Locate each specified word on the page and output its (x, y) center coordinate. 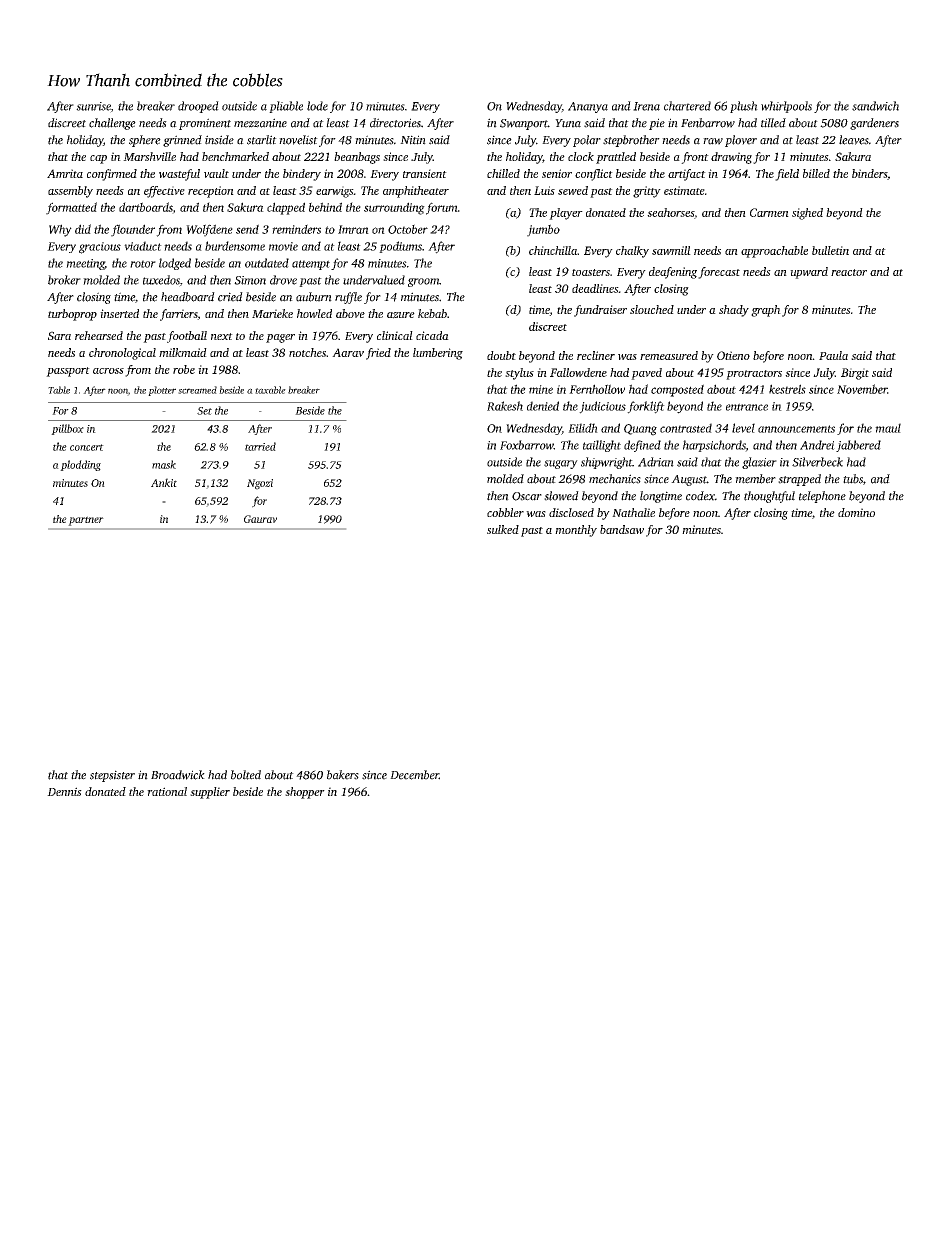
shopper (305, 793)
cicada (432, 335)
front (695, 158)
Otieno (733, 355)
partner (86, 521)
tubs (853, 479)
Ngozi (260, 484)
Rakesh (505, 406)
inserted (119, 313)
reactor (849, 272)
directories (395, 123)
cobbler (505, 512)
